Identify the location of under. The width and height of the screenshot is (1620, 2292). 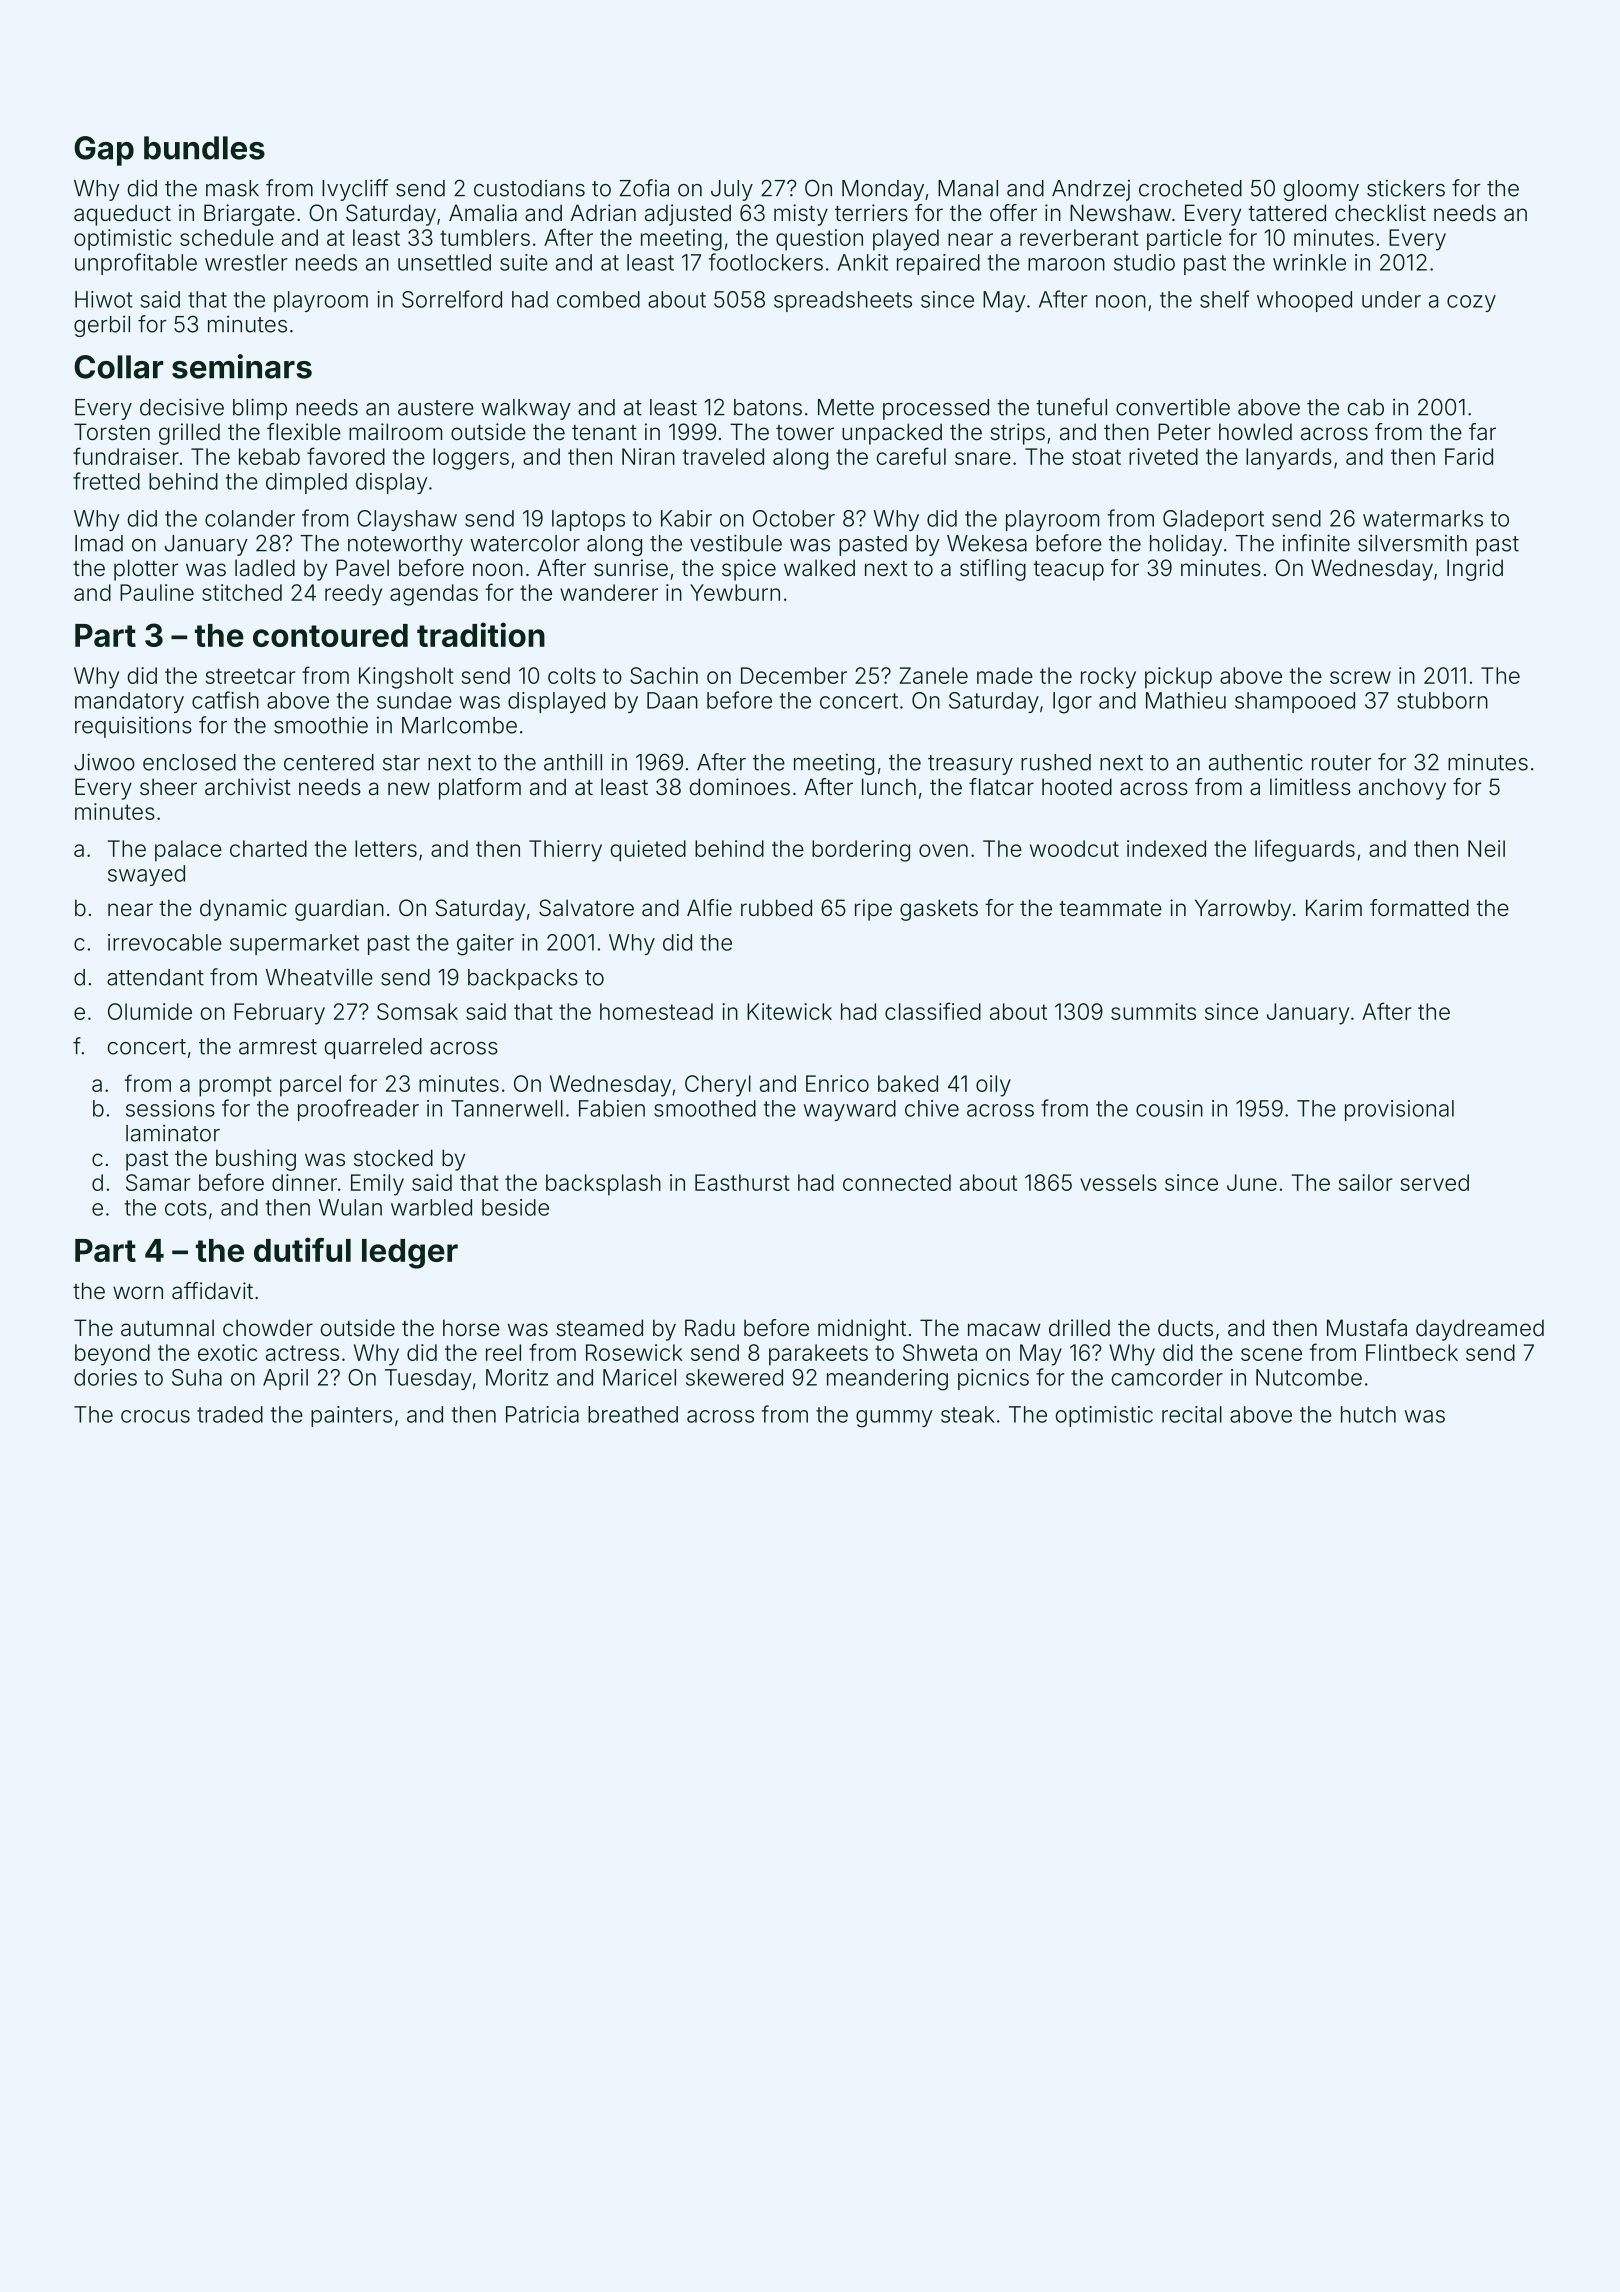
(1391, 299).
